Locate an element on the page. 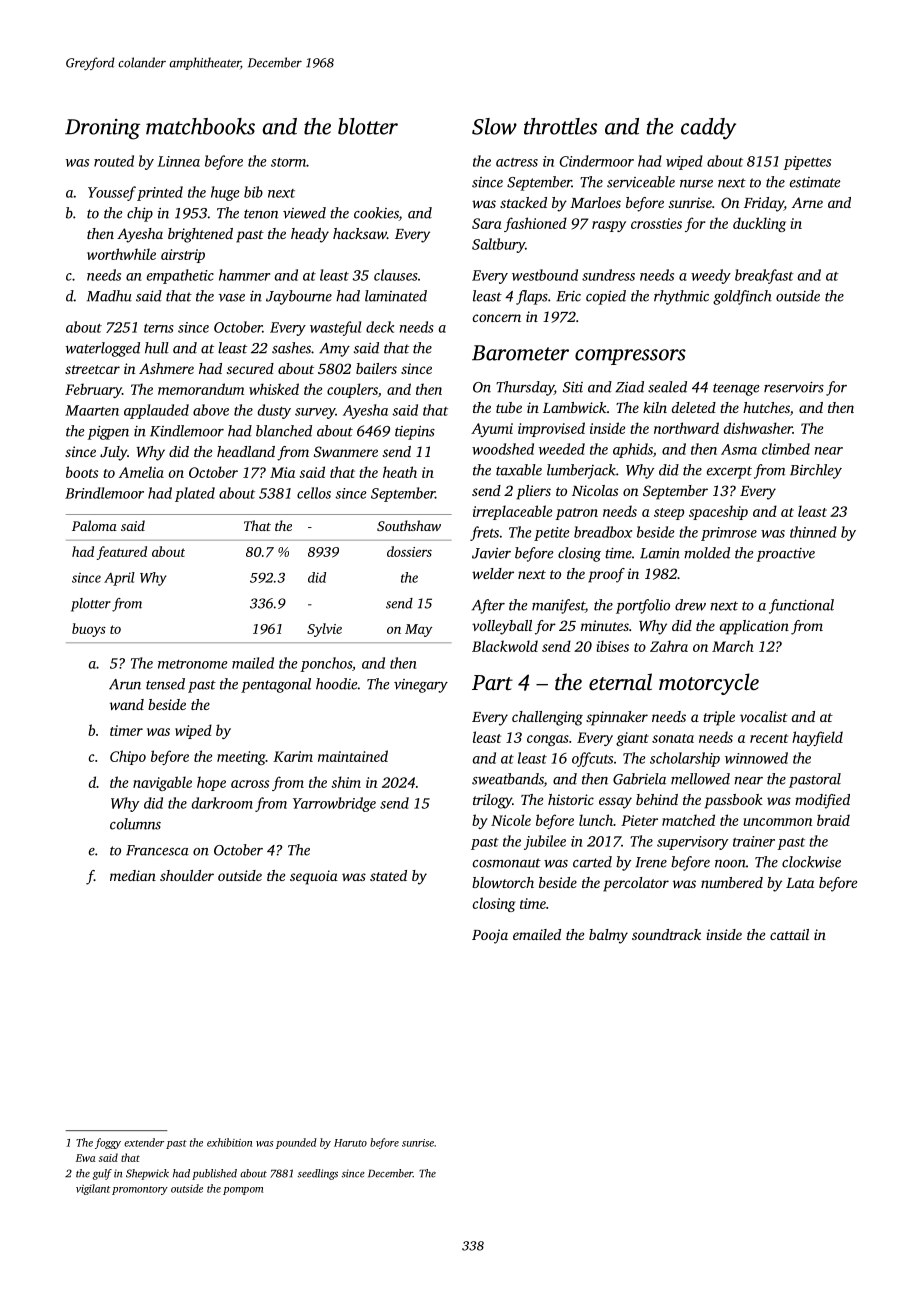  Swanmere is located at coordinates (346, 451).
